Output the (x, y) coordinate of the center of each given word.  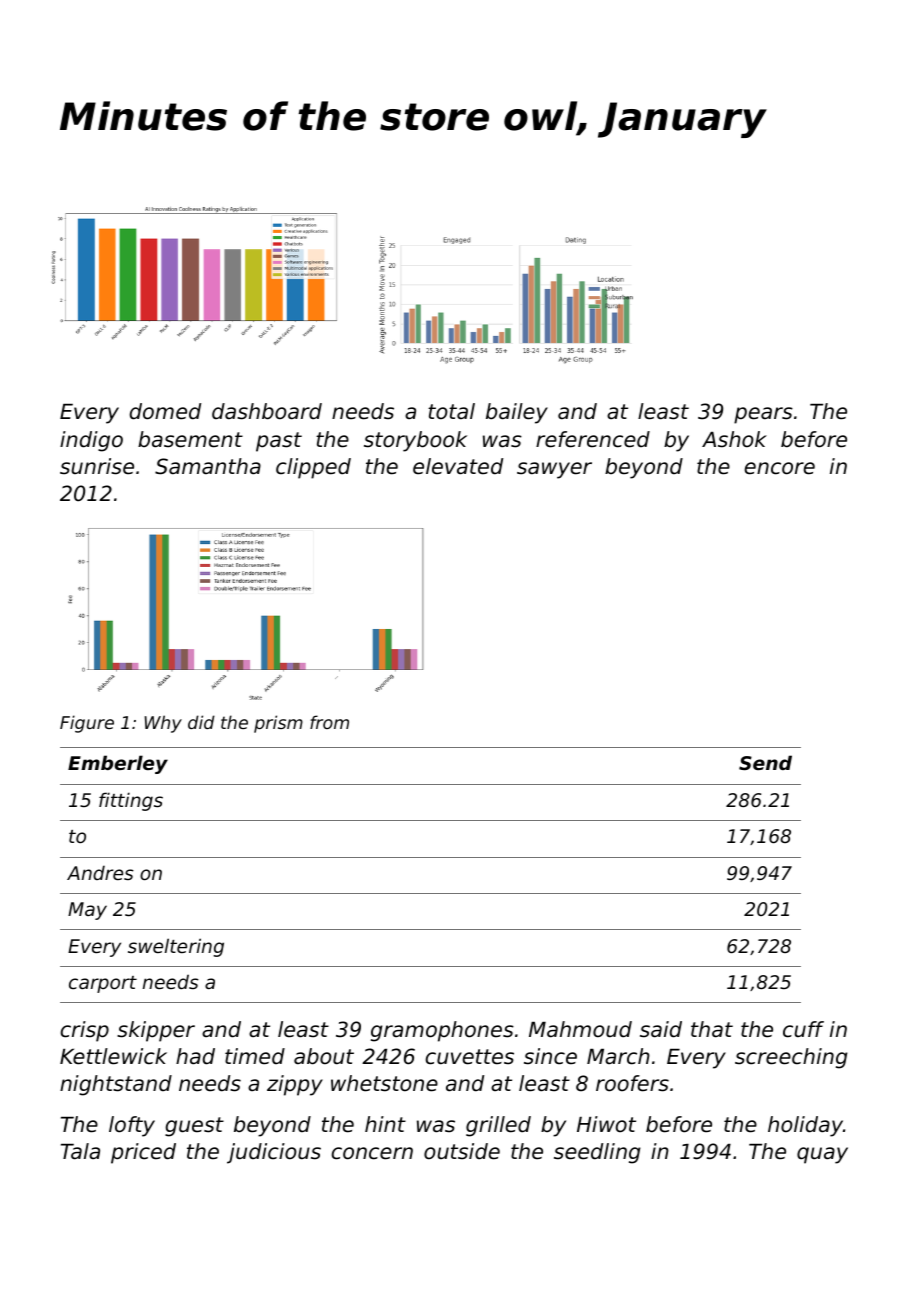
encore (780, 468)
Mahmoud (580, 1029)
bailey (517, 413)
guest (194, 1127)
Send (765, 762)
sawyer (554, 470)
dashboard (267, 411)
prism (278, 724)
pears (763, 415)
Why (163, 724)
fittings (131, 801)
